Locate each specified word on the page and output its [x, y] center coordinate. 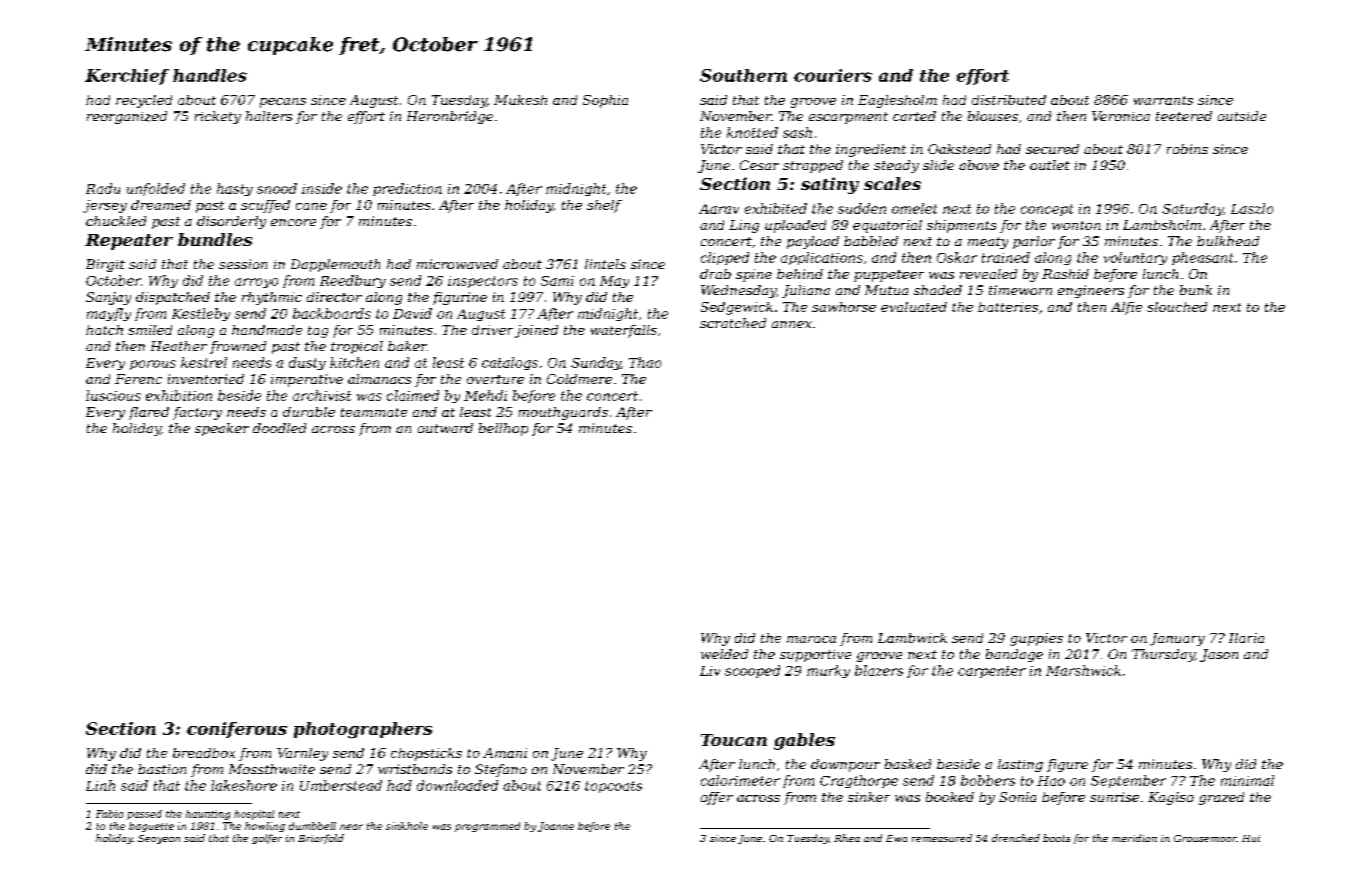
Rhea [847, 838]
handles [210, 75]
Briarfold [321, 839]
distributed [1009, 100]
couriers [833, 75]
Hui [1251, 838]
